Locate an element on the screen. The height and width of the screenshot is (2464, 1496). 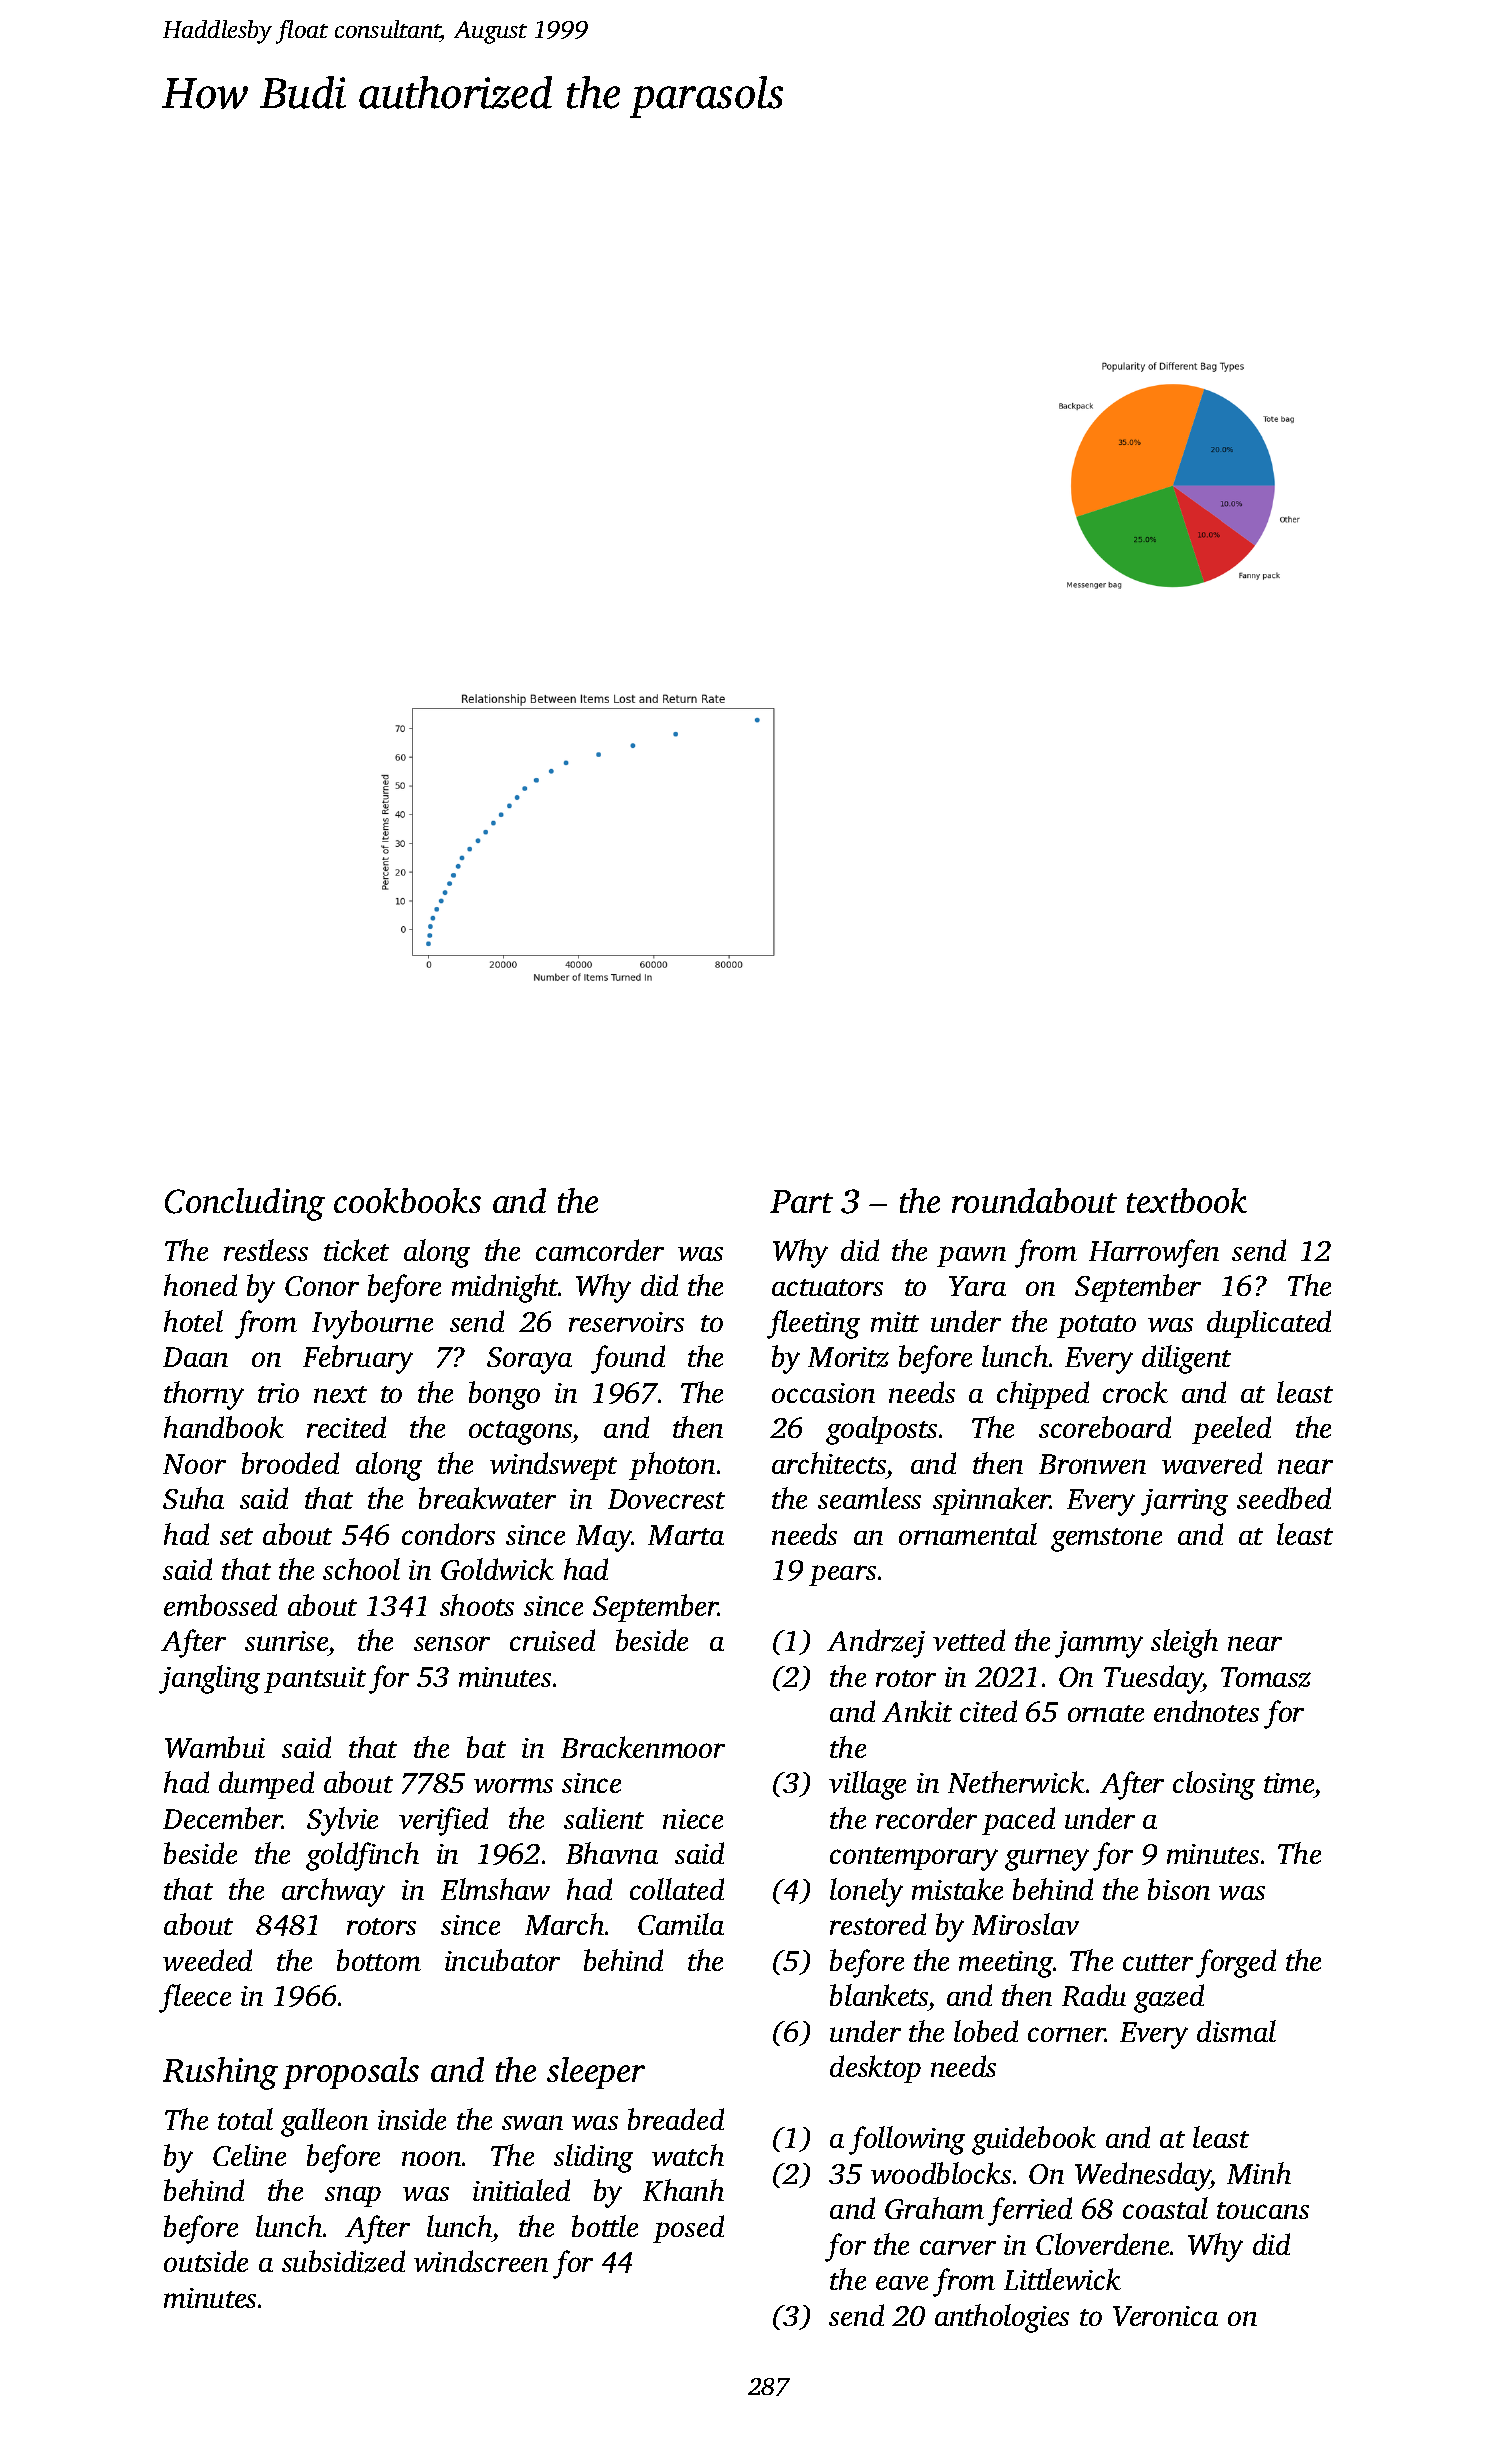
found is located at coordinates (628, 1359).
